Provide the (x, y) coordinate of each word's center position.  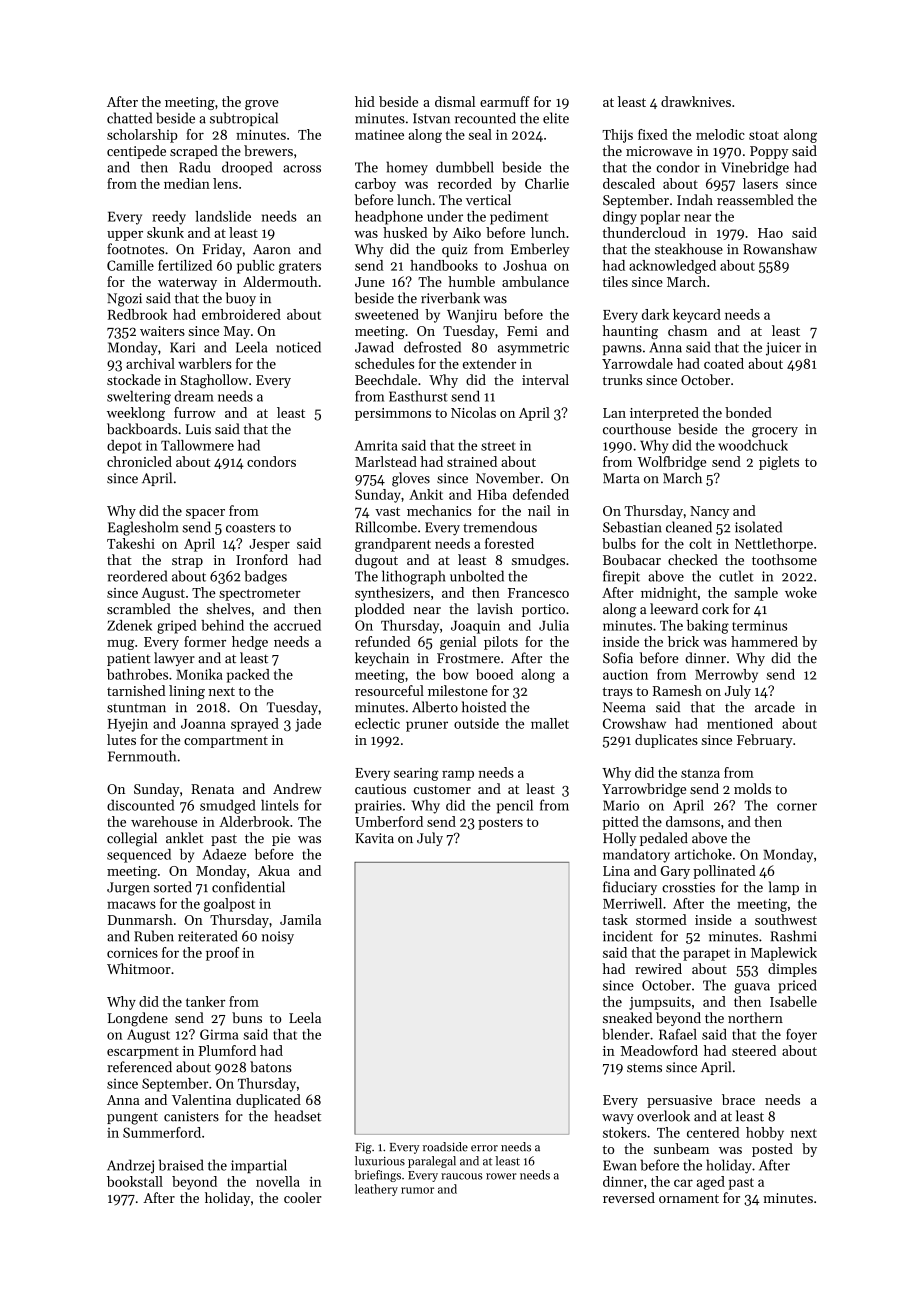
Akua (274, 870)
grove (262, 105)
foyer (801, 1035)
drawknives (696, 101)
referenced (139, 1067)
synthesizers (392, 594)
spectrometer (260, 595)
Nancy (709, 512)
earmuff (505, 101)
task (615, 919)
